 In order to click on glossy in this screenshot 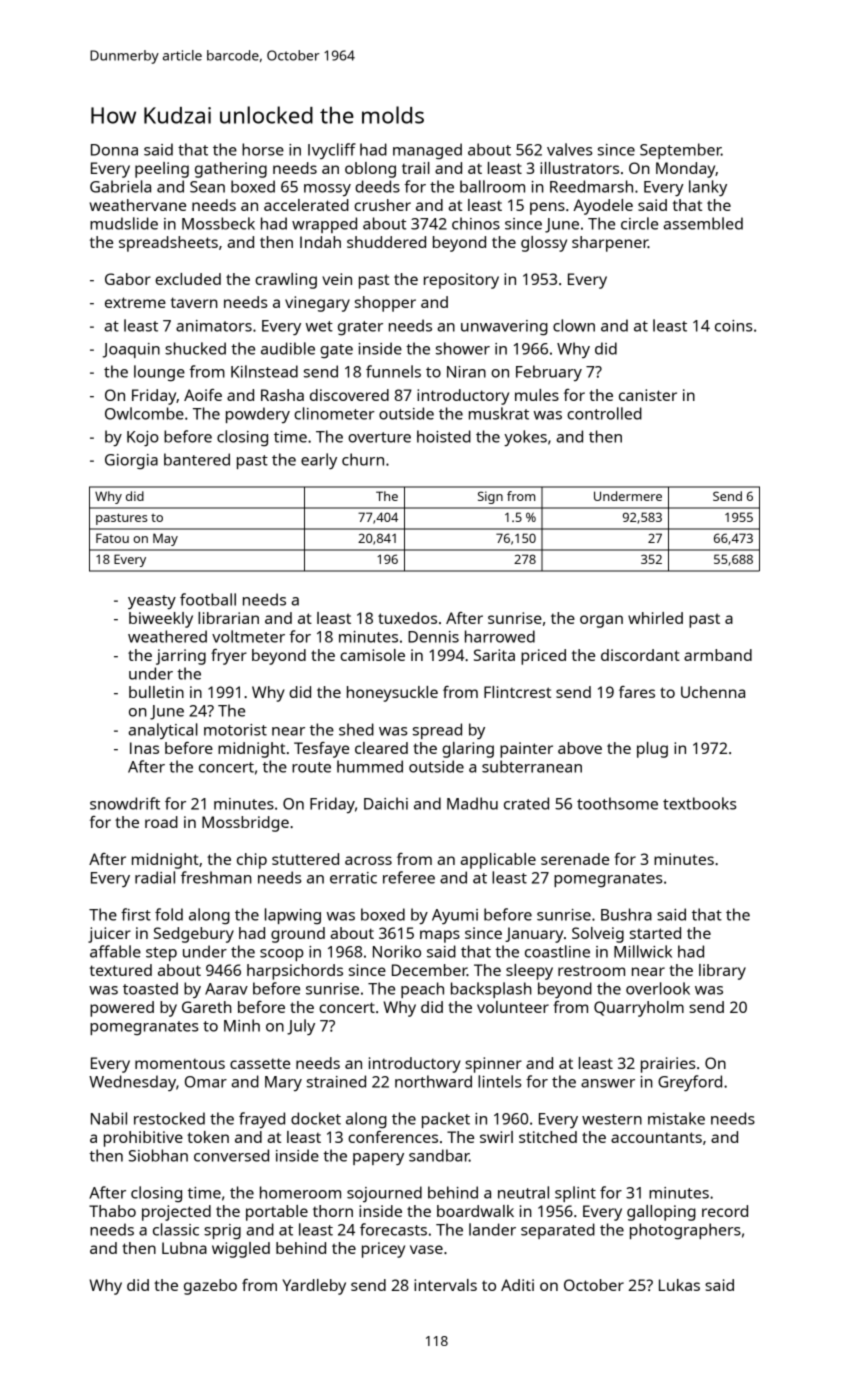, I will do `click(544, 244)`.
